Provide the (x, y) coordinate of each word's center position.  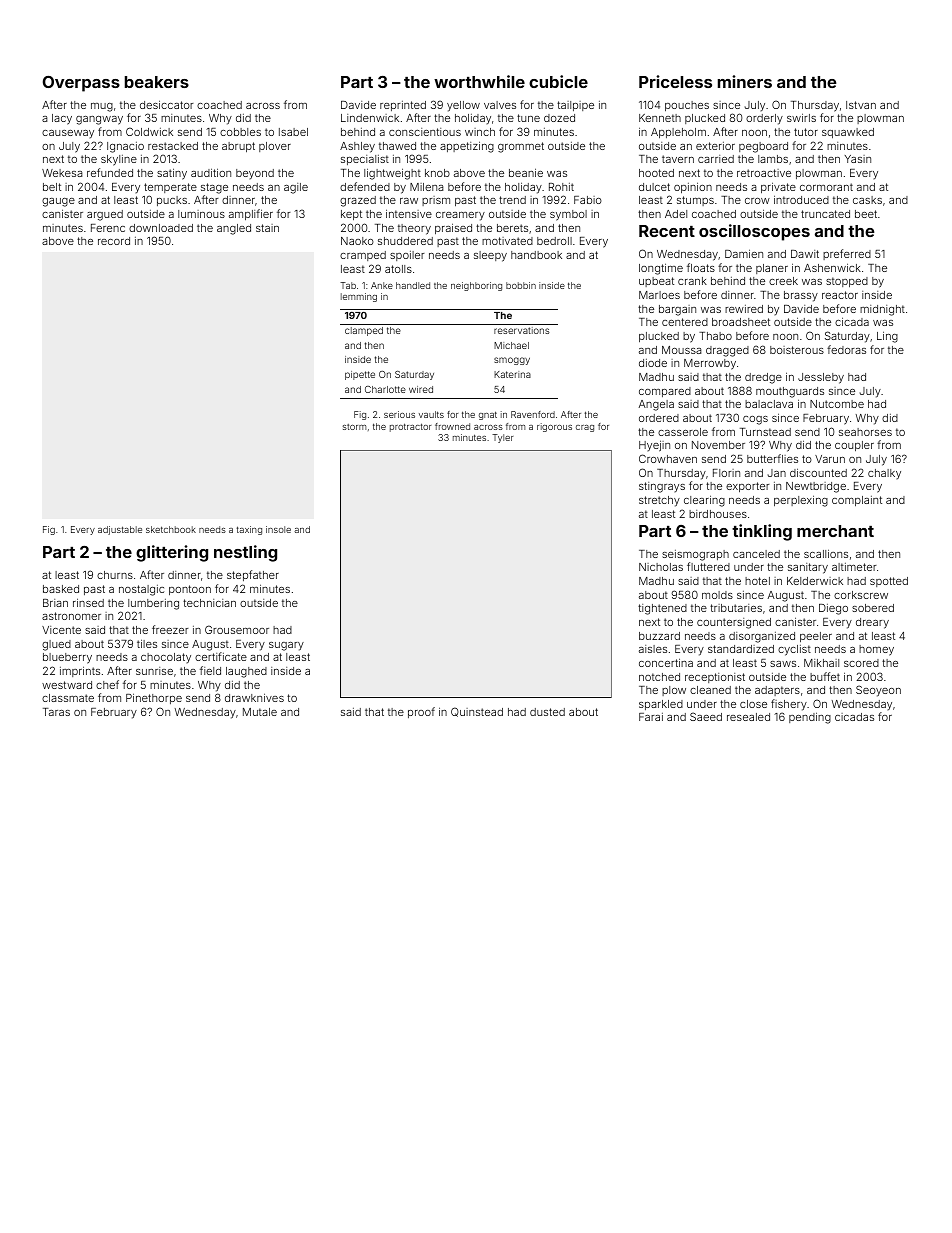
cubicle (558, 81)
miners (745, 81)
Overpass (81, 84)
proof (421, 712)
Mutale (260, 712)
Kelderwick (815, 581)
